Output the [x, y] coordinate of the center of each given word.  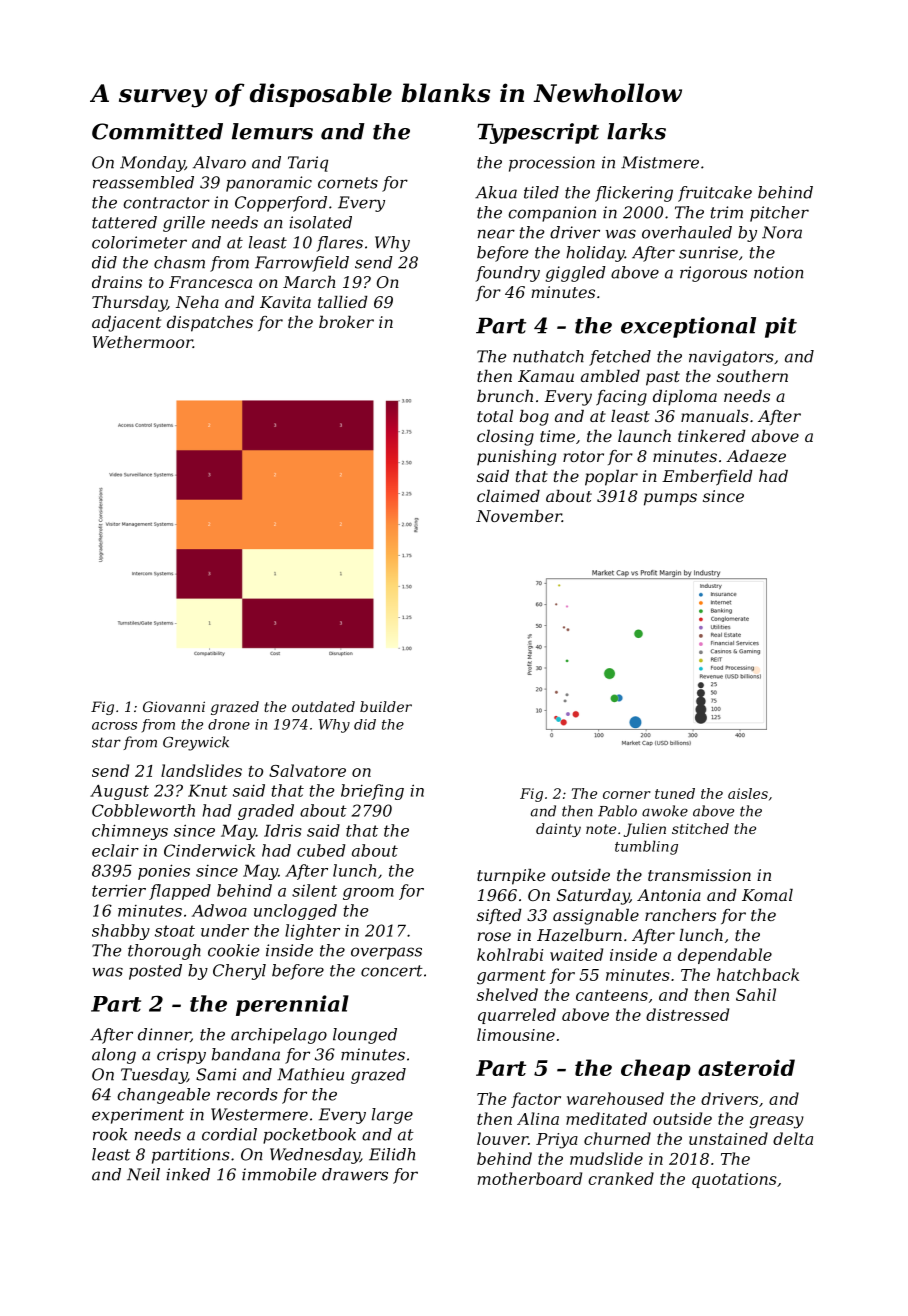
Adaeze [756, 456]
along [114, 1056]
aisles [748, 793]
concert [392, 971]
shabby [121, 932]
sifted [499, 916]
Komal [767, 895]
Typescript [538, 133]
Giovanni [174, 706]
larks [636, 131]
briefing [372, 792]
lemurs [272, 131]
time [557, 436]
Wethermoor [142, 342]
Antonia [669, 895]
